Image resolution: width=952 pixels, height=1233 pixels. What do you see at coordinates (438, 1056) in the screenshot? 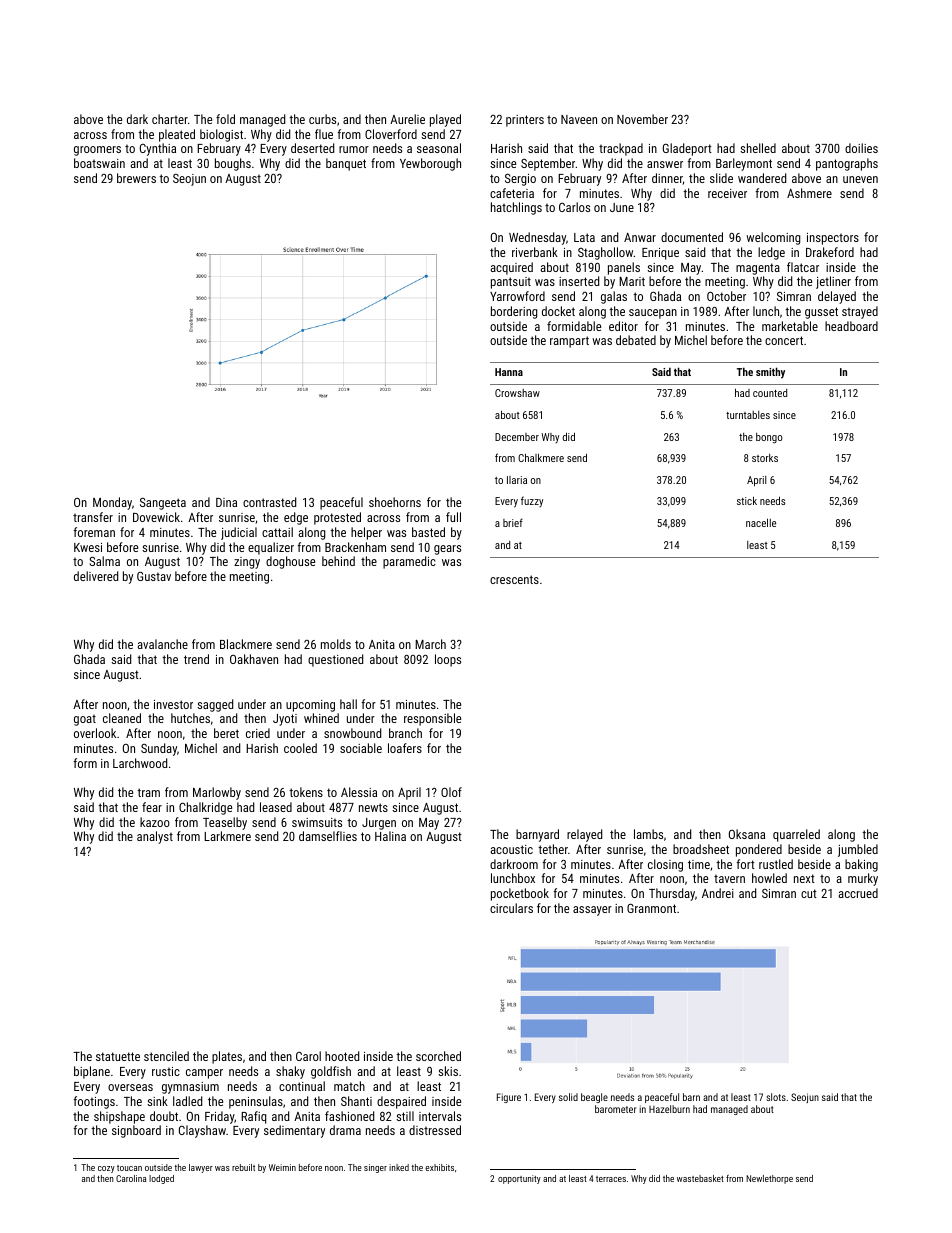
I see `scorched` at bounding box center [438, 1056].
